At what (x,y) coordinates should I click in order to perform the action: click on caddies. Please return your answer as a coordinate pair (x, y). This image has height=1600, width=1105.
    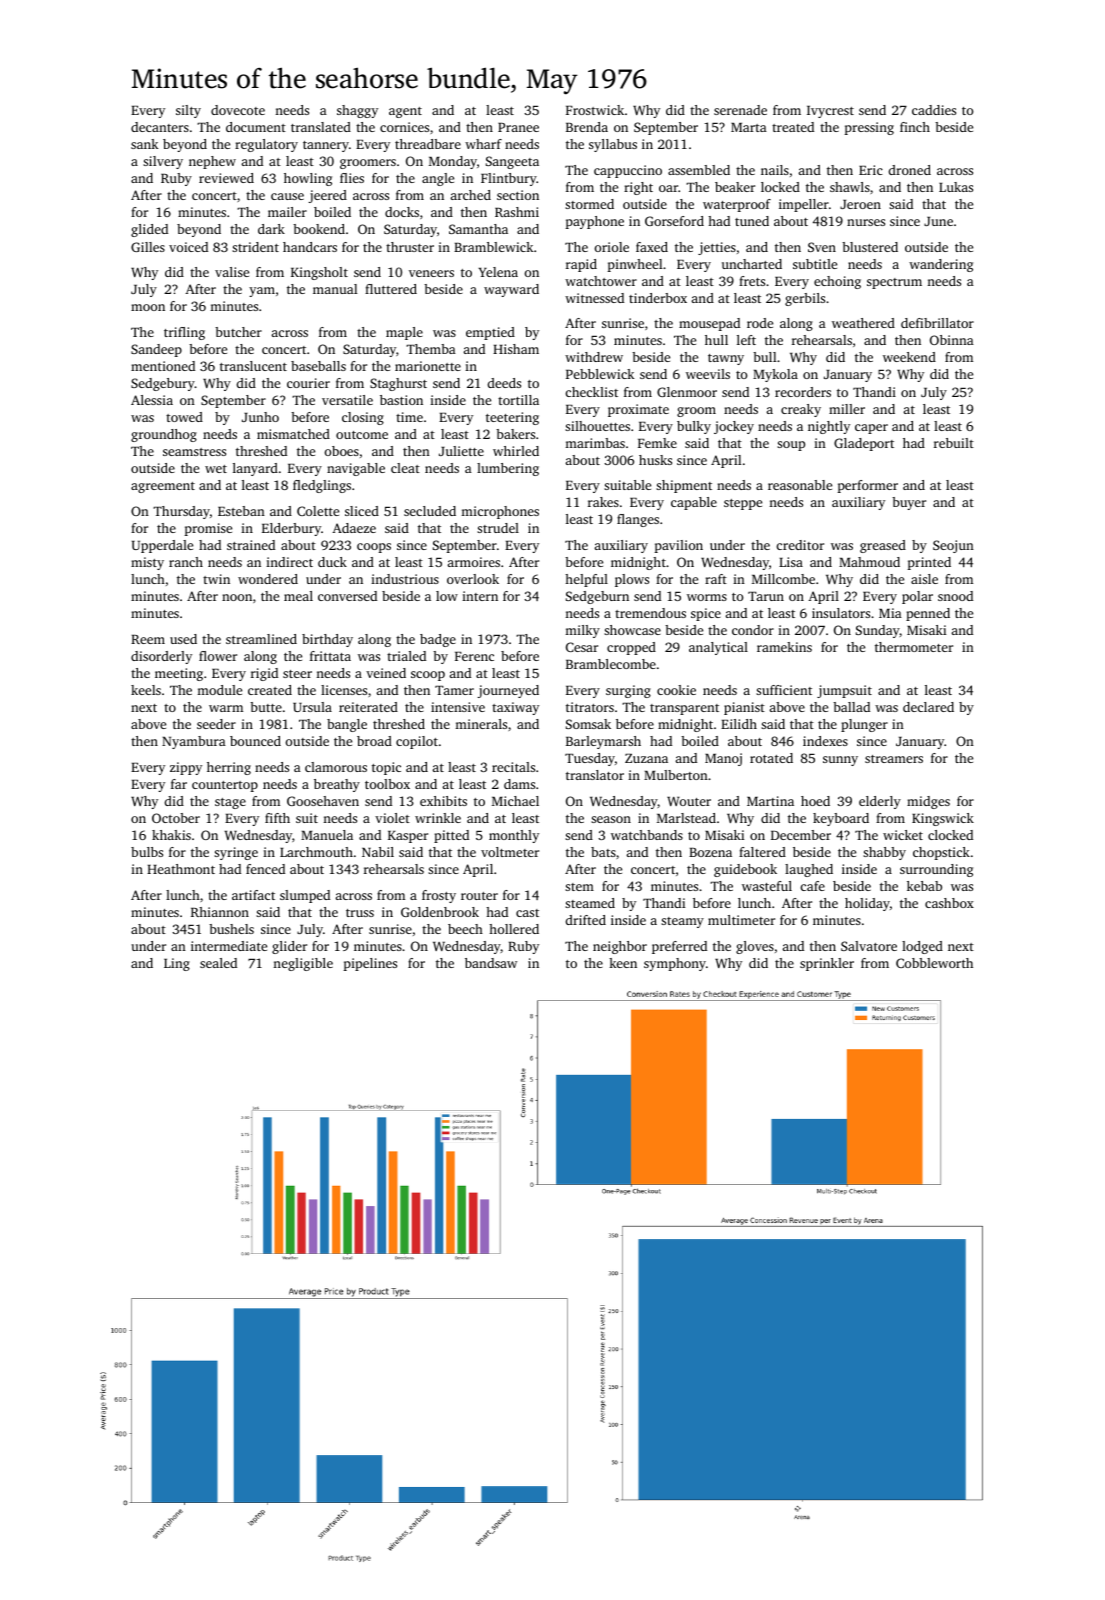
    Looking at the image, I should click on (934, 110).
